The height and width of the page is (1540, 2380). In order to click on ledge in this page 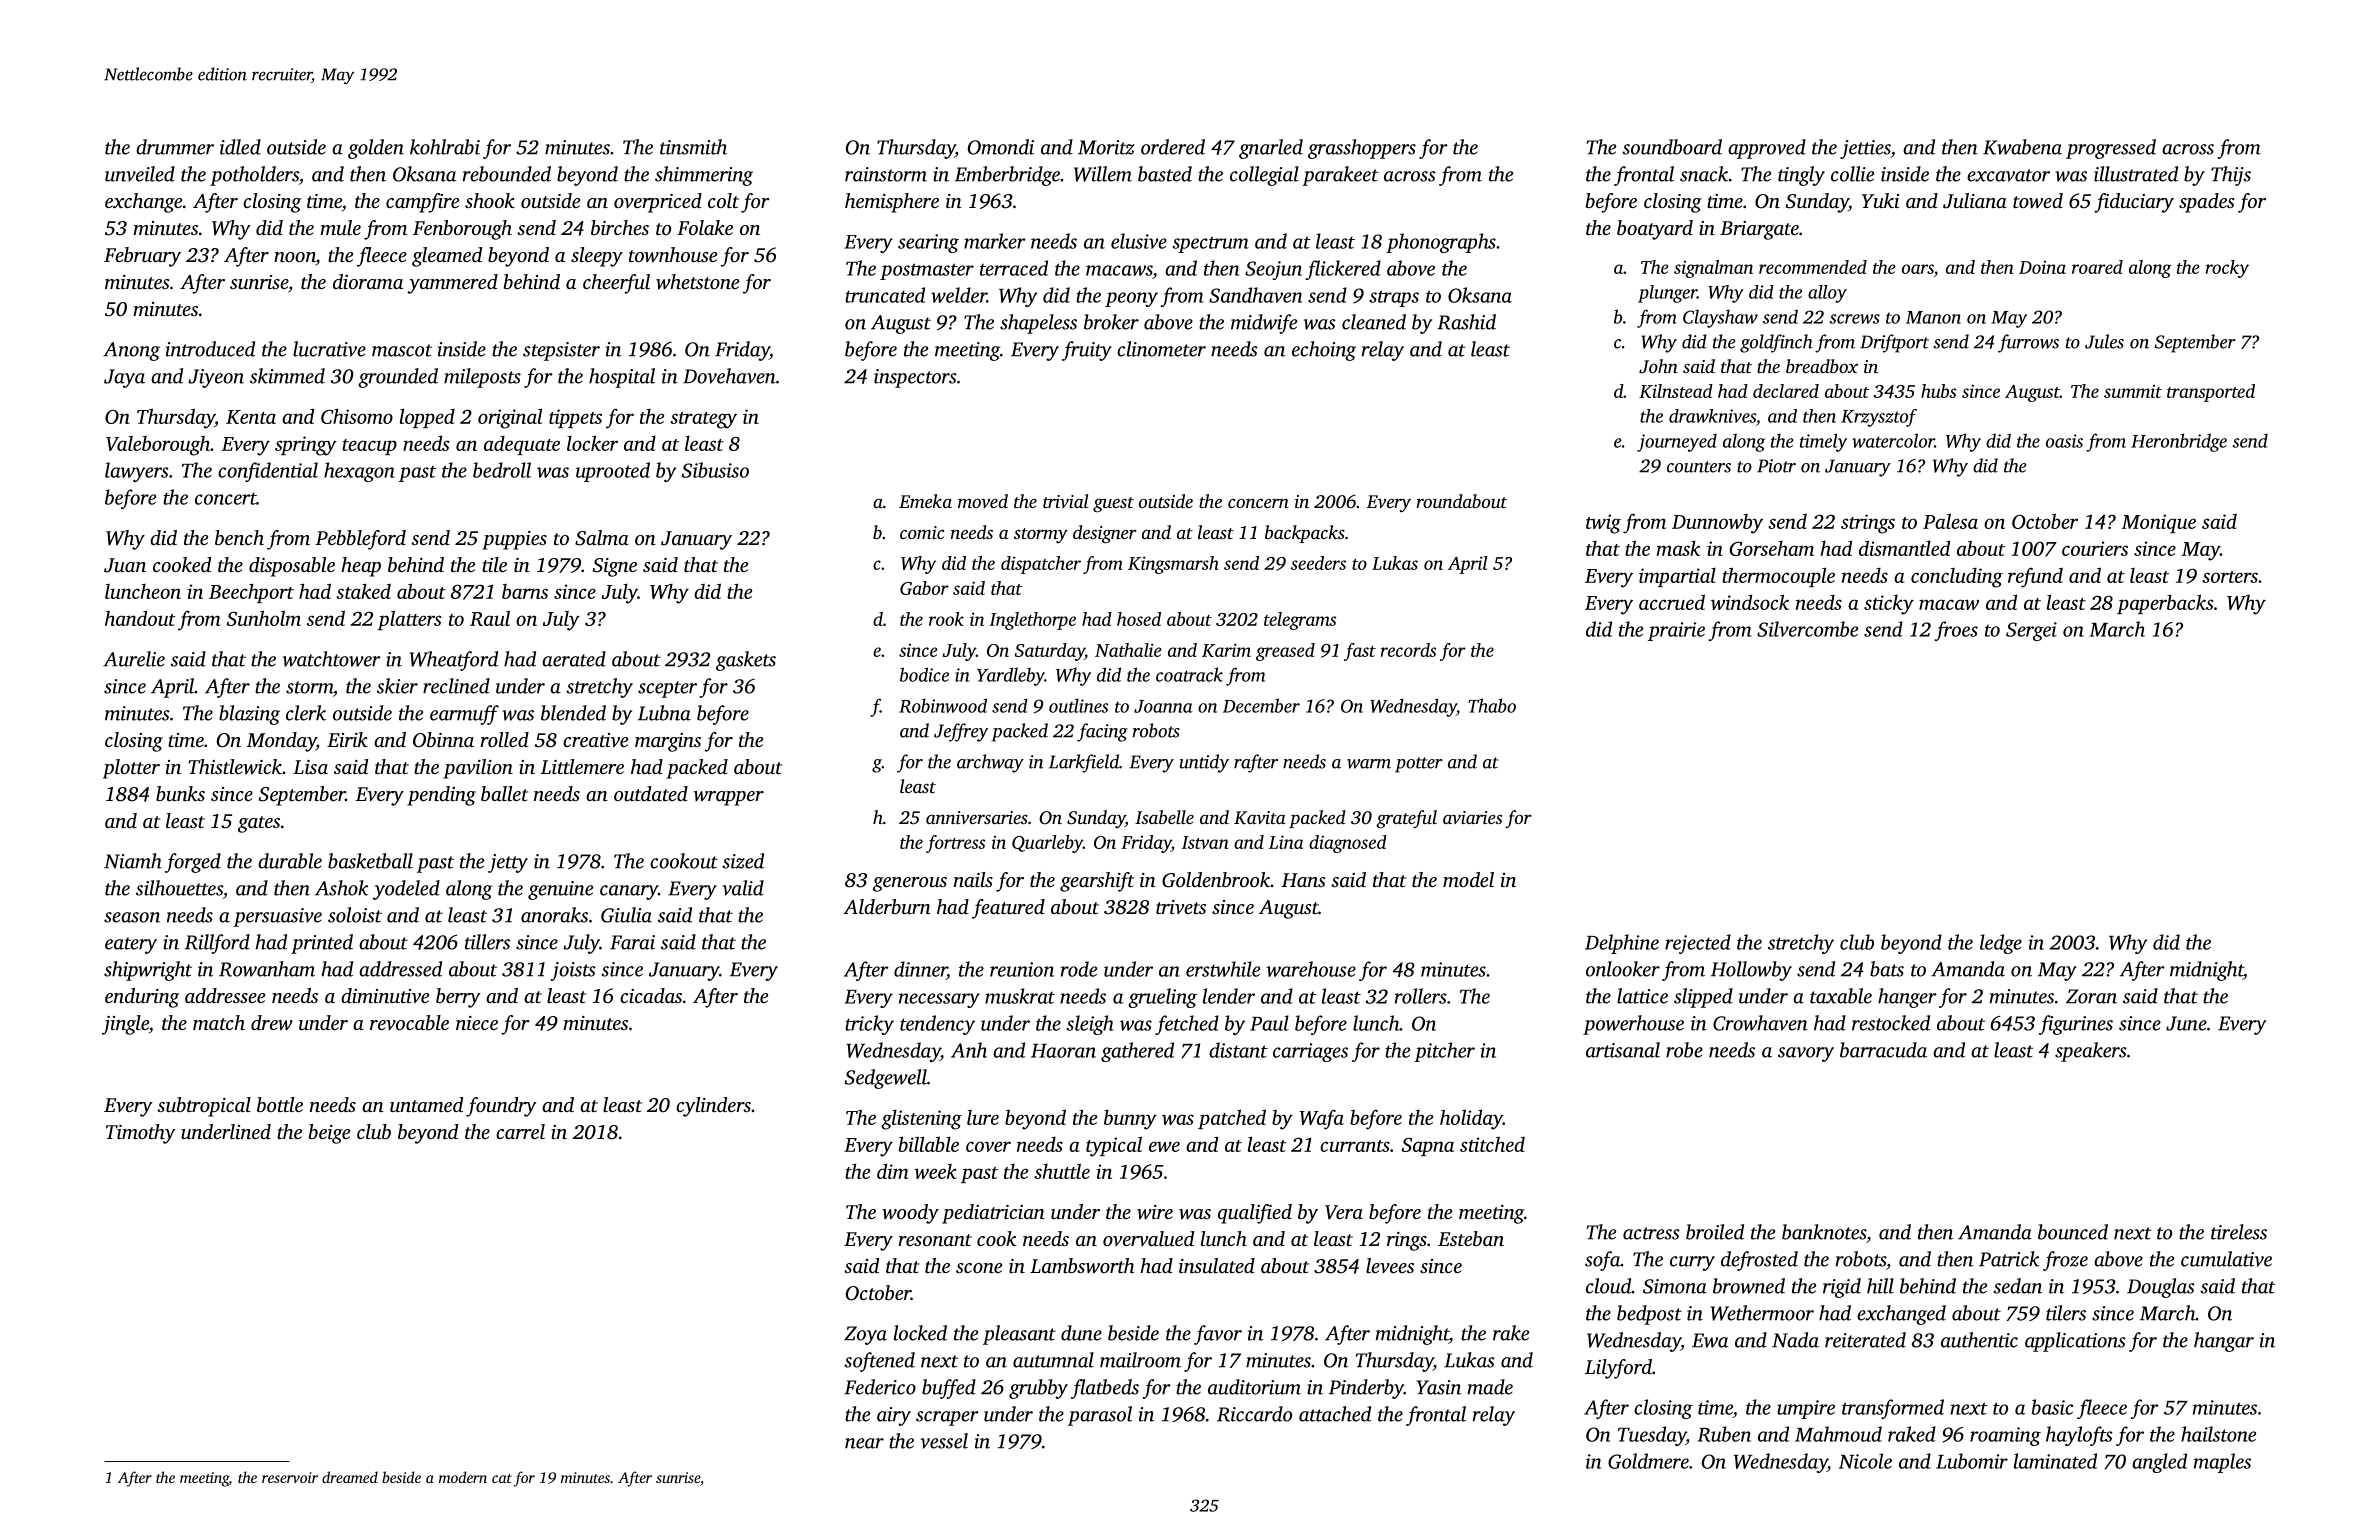, I will do `click(2001, 944)`.
